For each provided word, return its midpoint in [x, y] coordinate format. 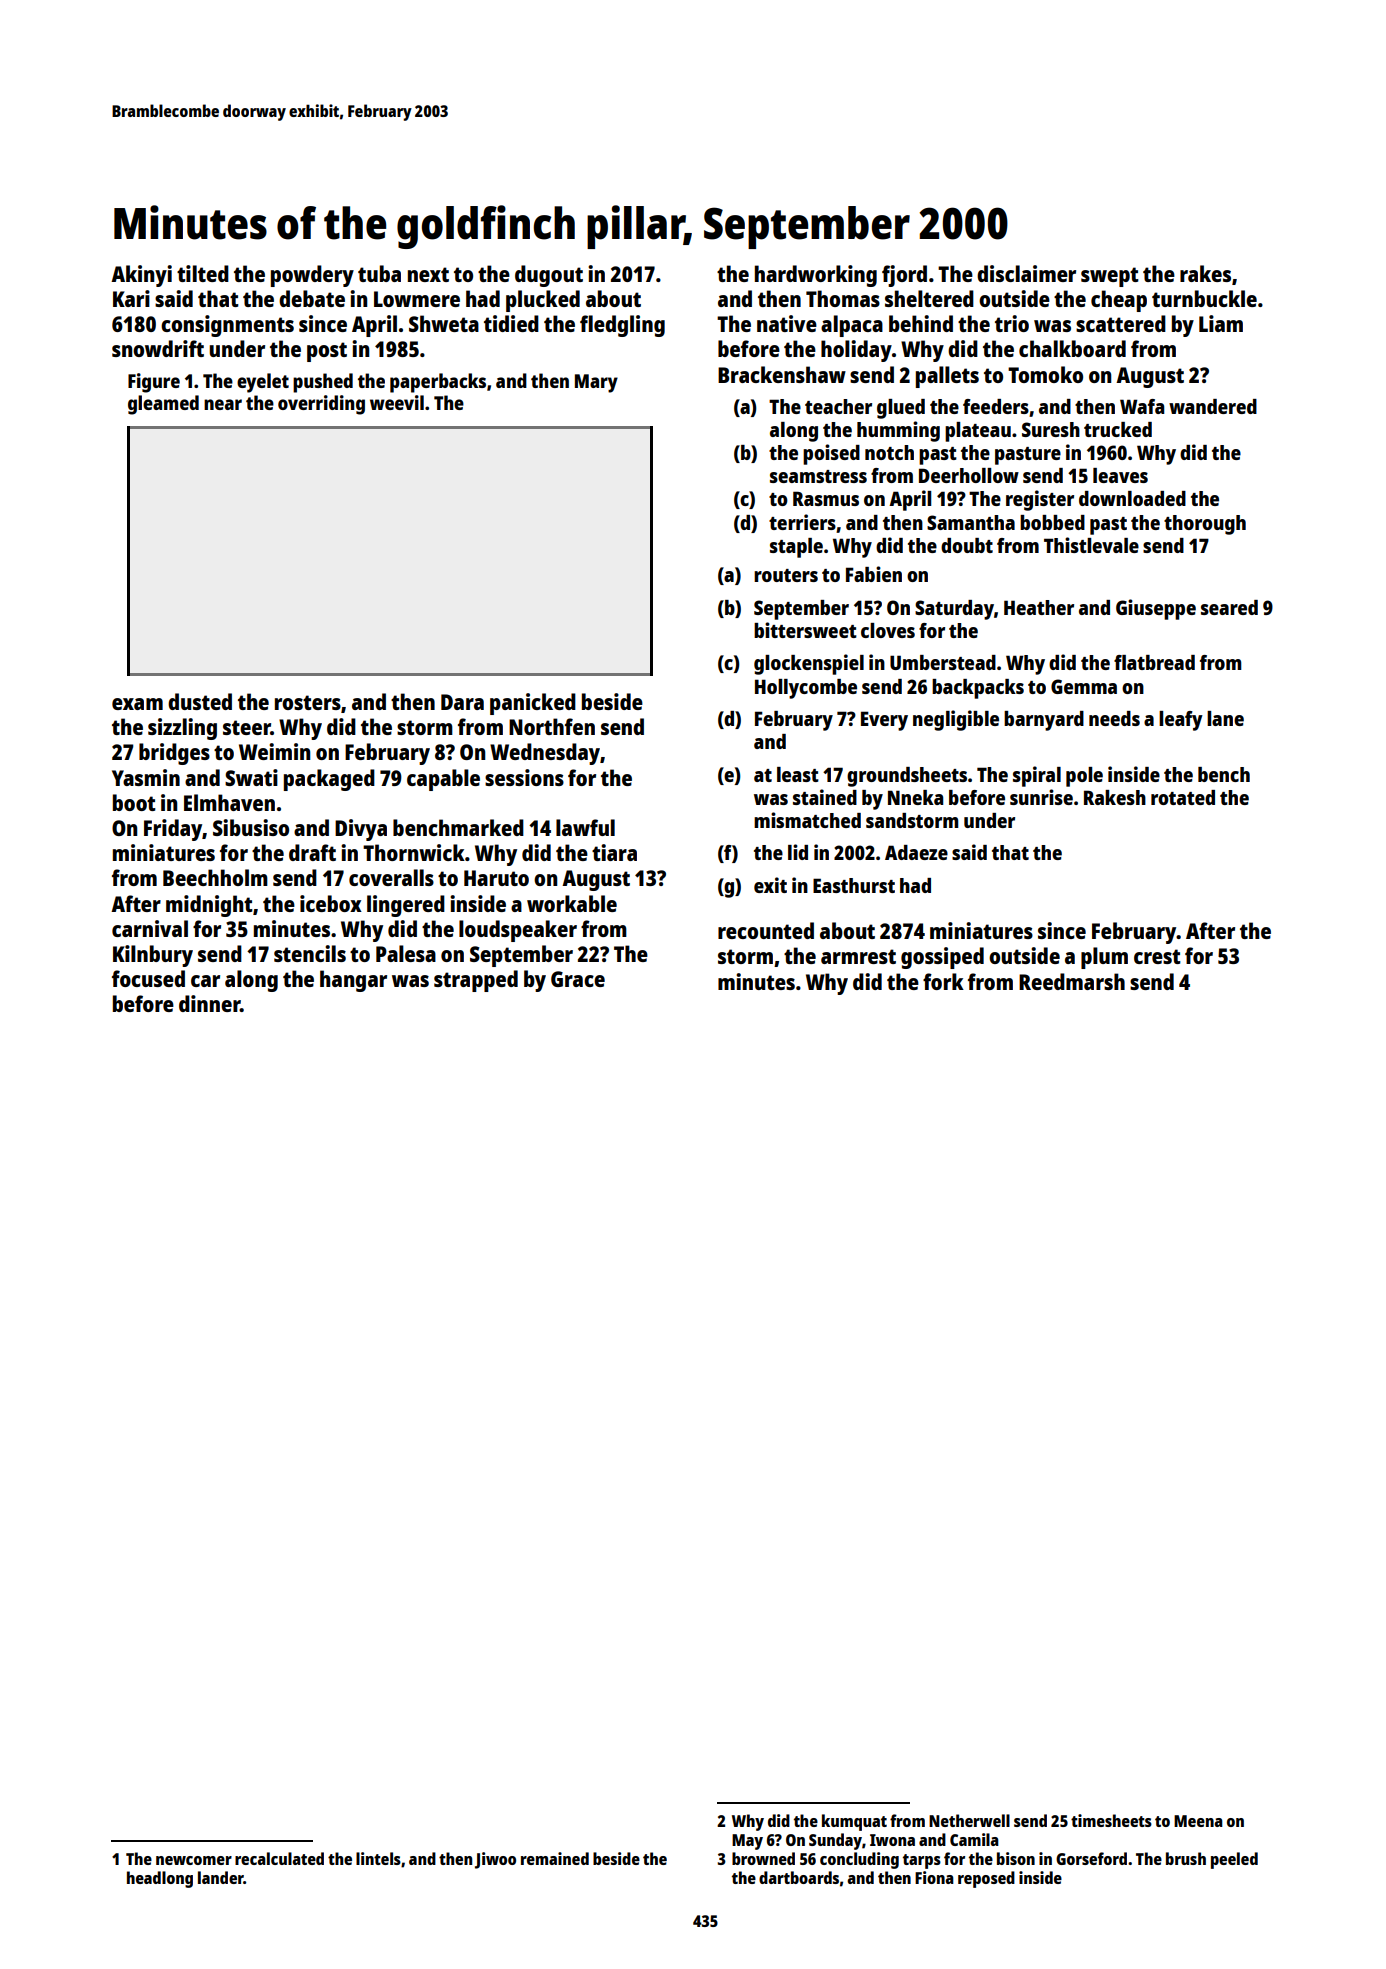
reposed [986, 1879]
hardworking [816, 276]
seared [1229, 607]
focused [148, 978]
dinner [209, 1003]
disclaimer [1026, 273]
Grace [578, 979]
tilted [203, 273]
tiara [614, 852]
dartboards [799, 1877]
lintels [378, 1858]
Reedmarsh [1072, 981]
